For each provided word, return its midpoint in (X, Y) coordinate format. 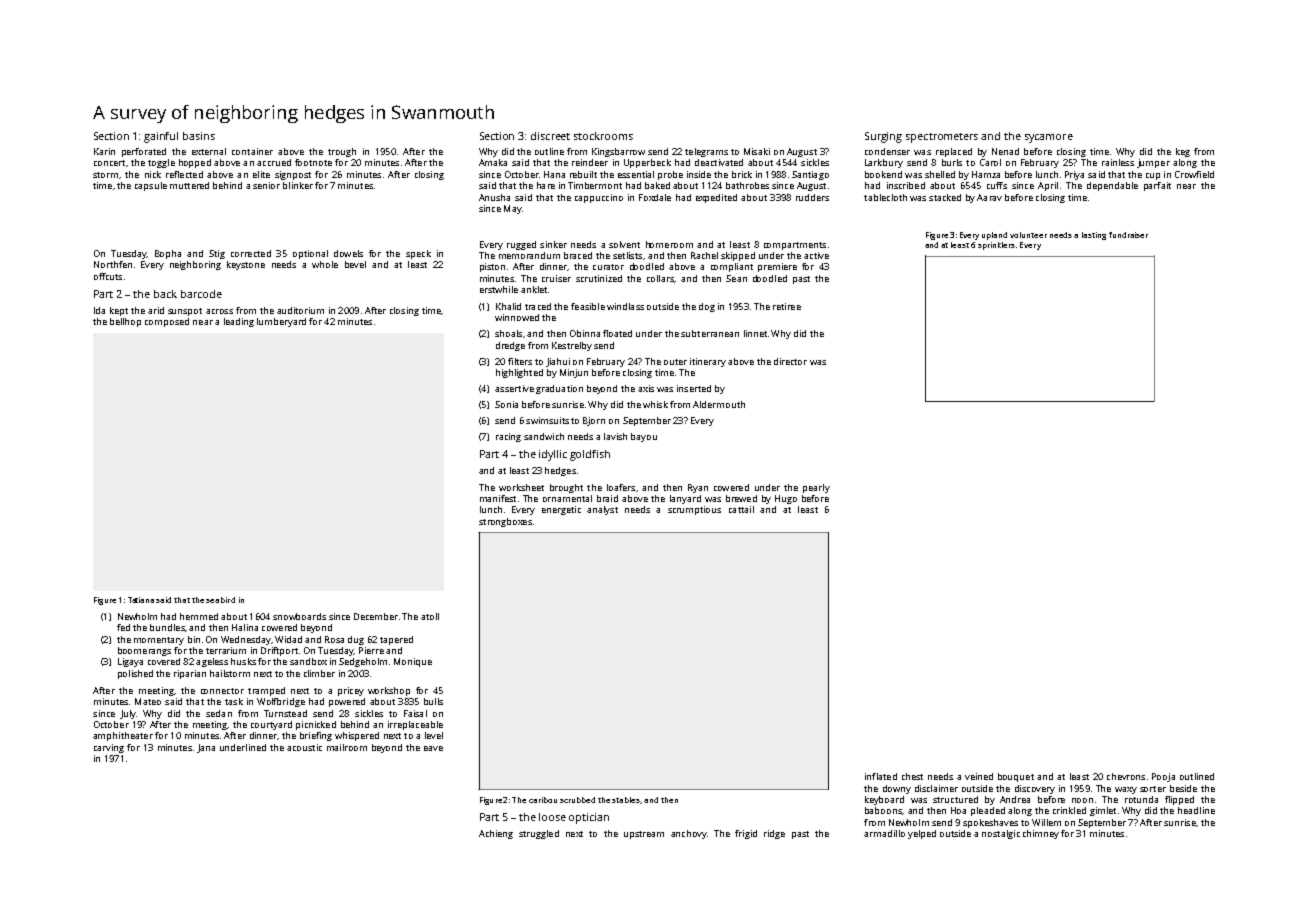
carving (109, 748)
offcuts (108, 276)
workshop (389, 691)
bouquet (1016, 777)
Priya (1074, 175)
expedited (716, 198)
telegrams (706, 152)
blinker (298, 185)
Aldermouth (719, 404)
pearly (816, 488)
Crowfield (1194, 174)
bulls (433, 701)
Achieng (496, 834)
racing (508, 437)
